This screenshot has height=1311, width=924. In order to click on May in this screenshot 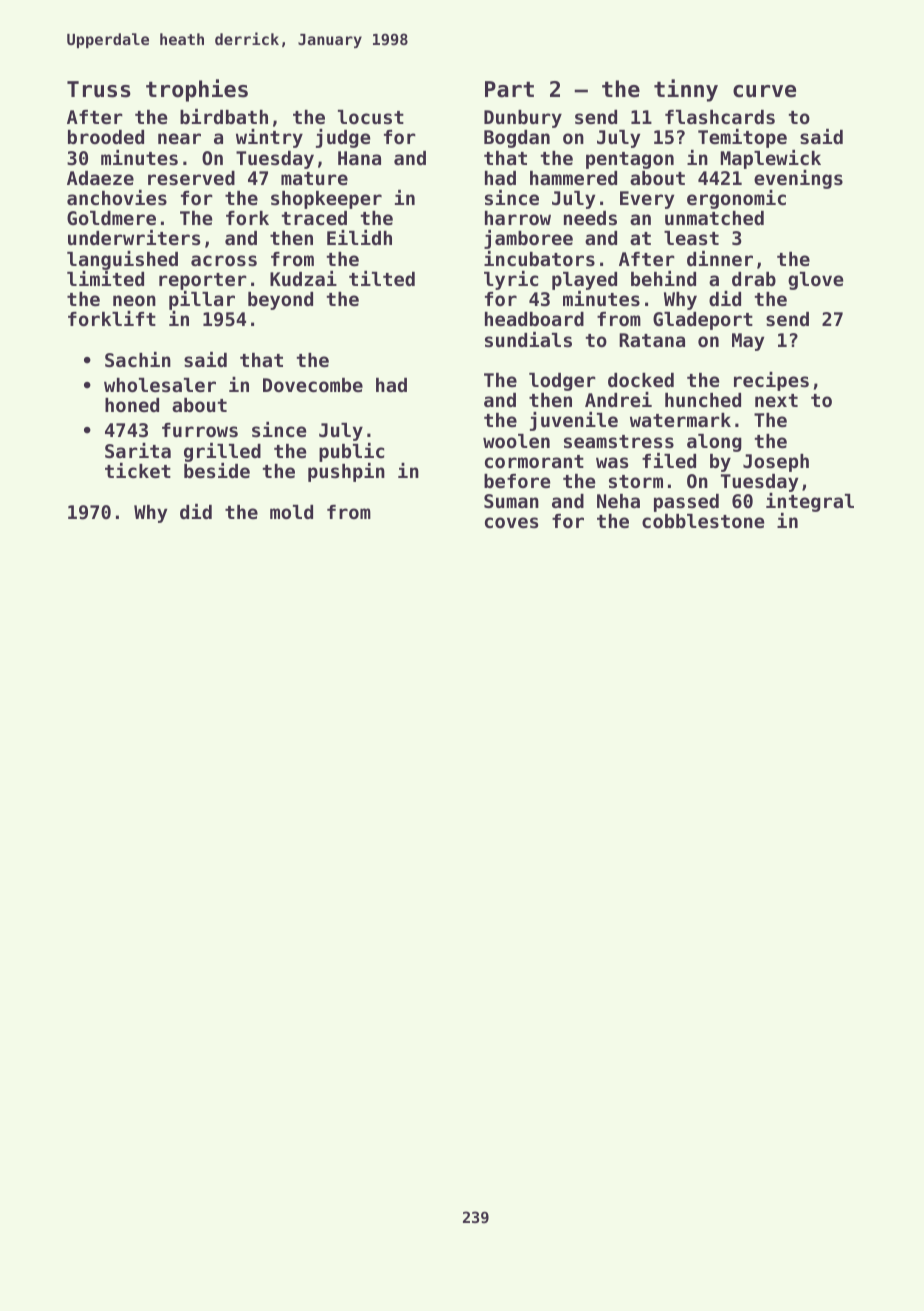, I will do `click(748, 342)`.
